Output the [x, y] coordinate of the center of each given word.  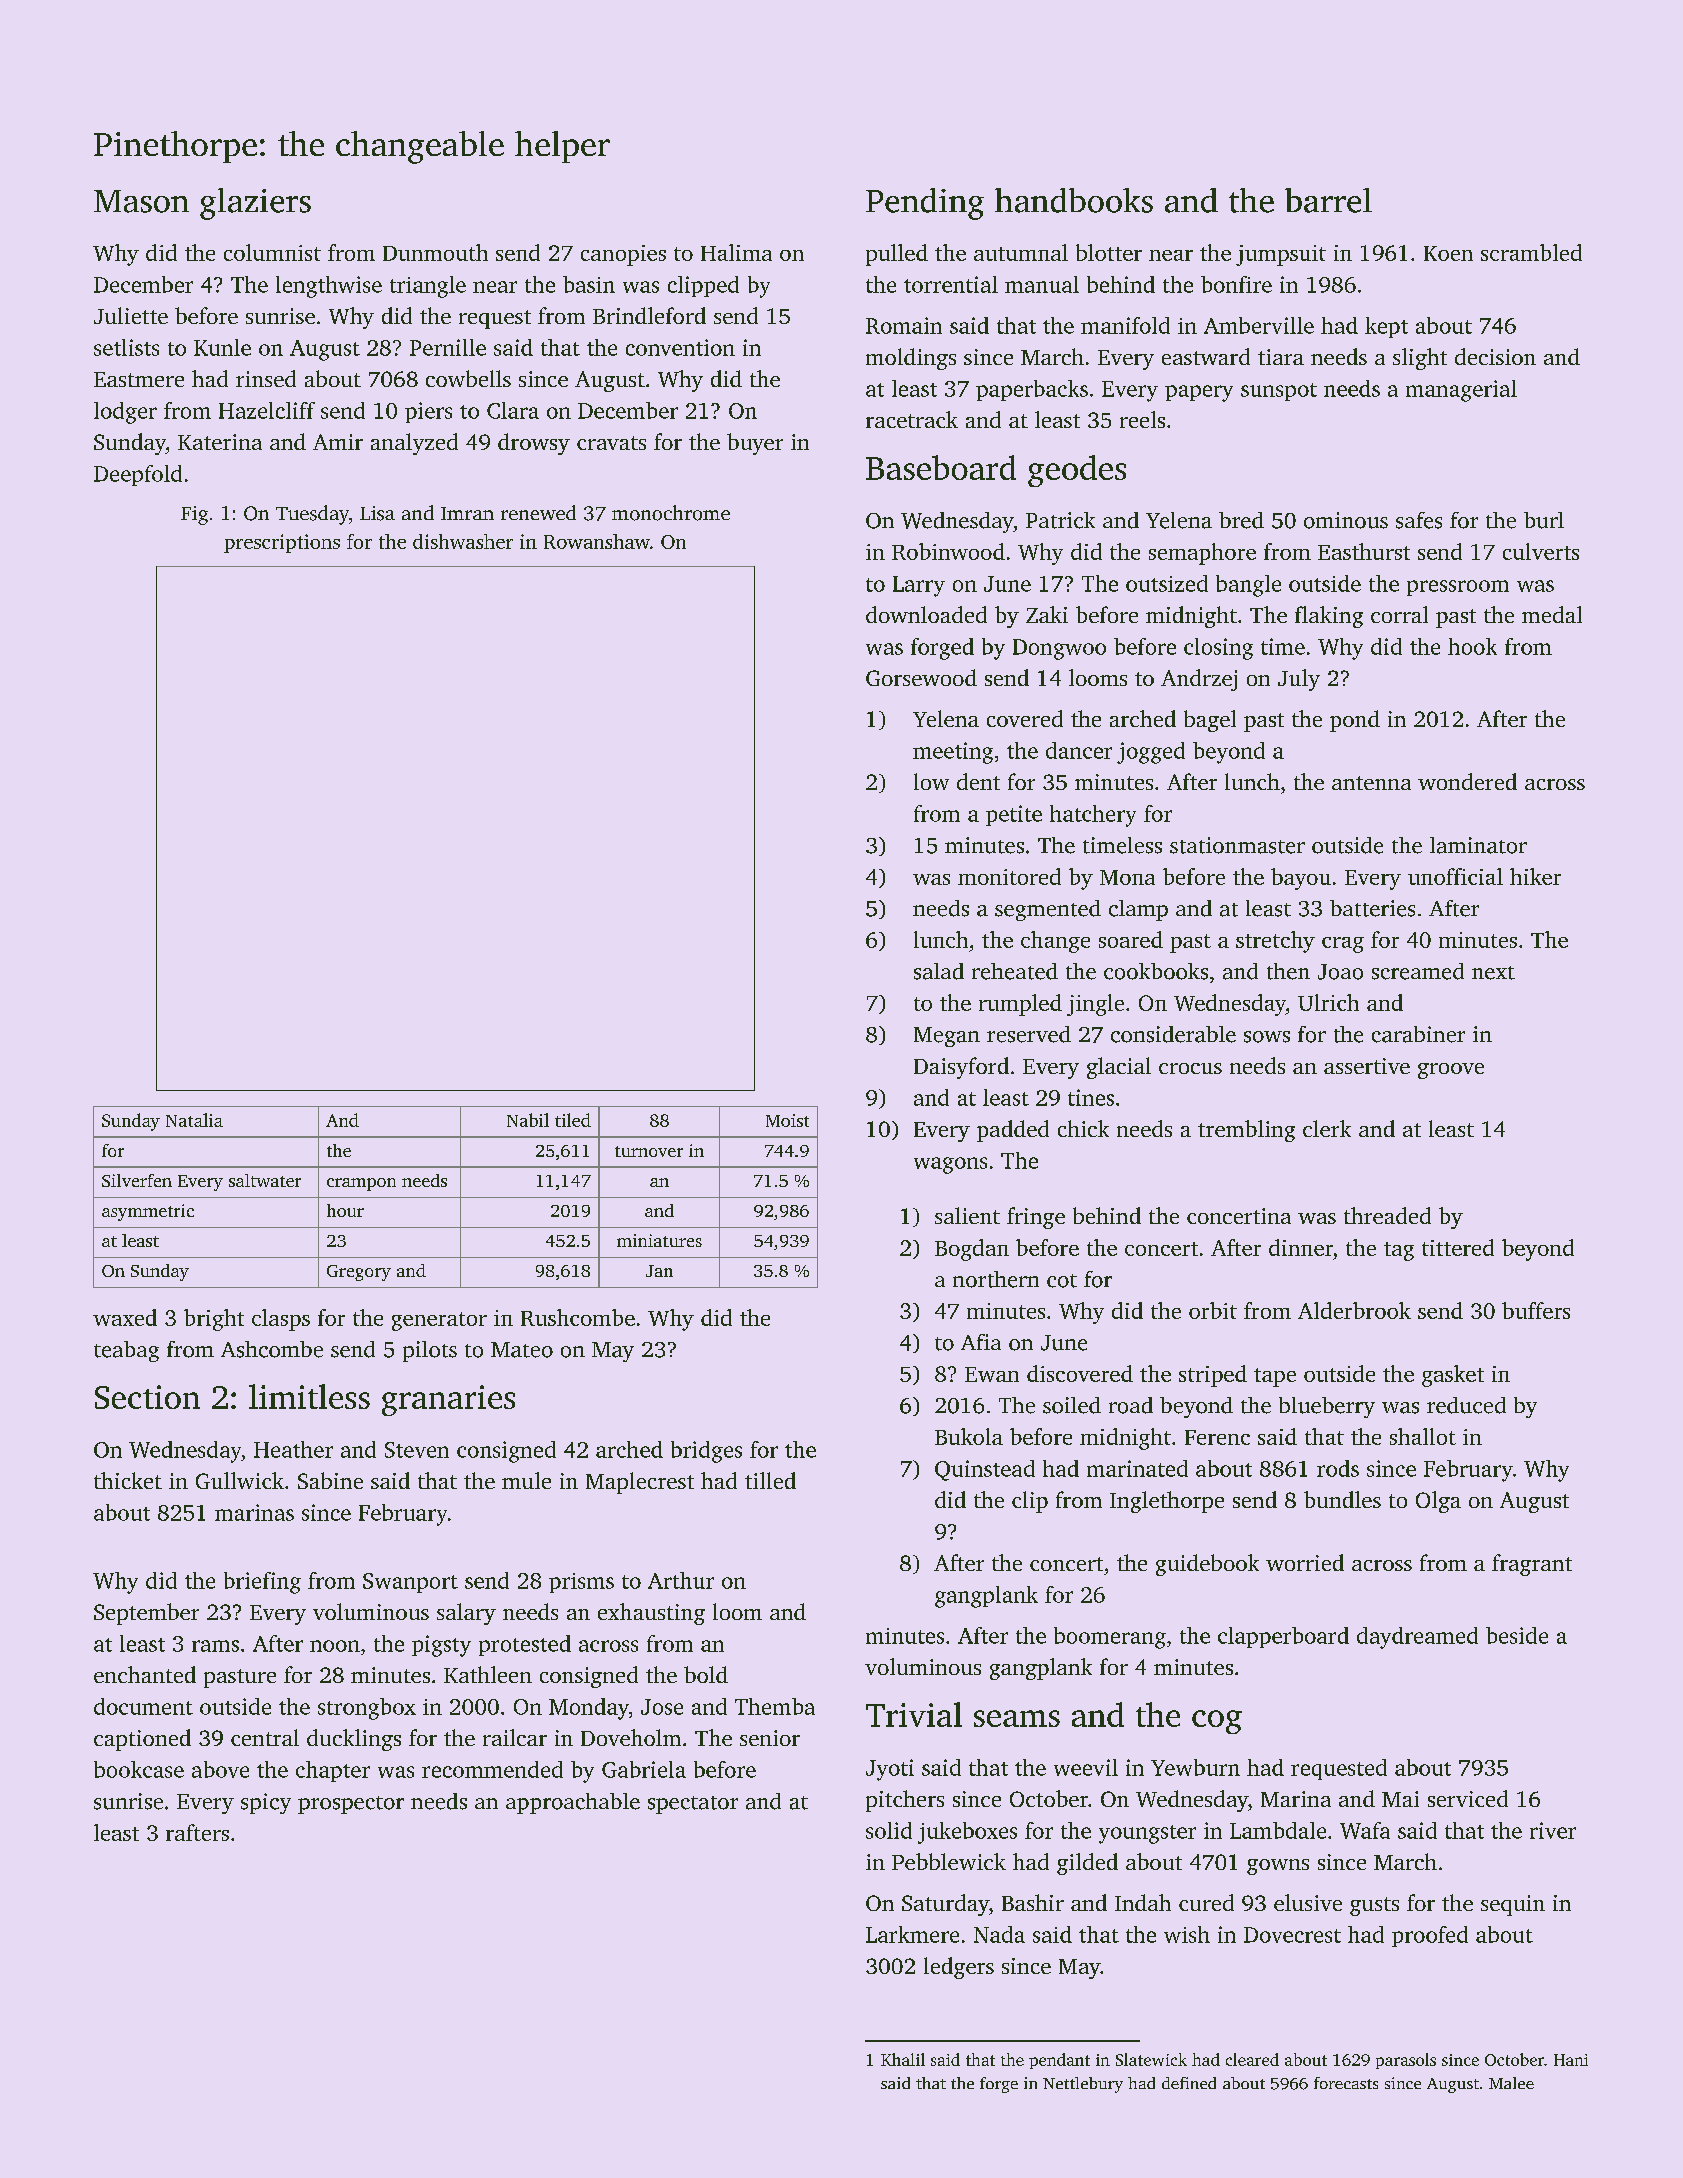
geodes [1077, 471]
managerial [1461, 391]
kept [1386, 327]
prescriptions [282, 543]
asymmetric [148, 1212]
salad [939, 971]
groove [1451, 1071]
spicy [266, 1803]
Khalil [903, 2059]
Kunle [222, 347]
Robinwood [948, 551]
